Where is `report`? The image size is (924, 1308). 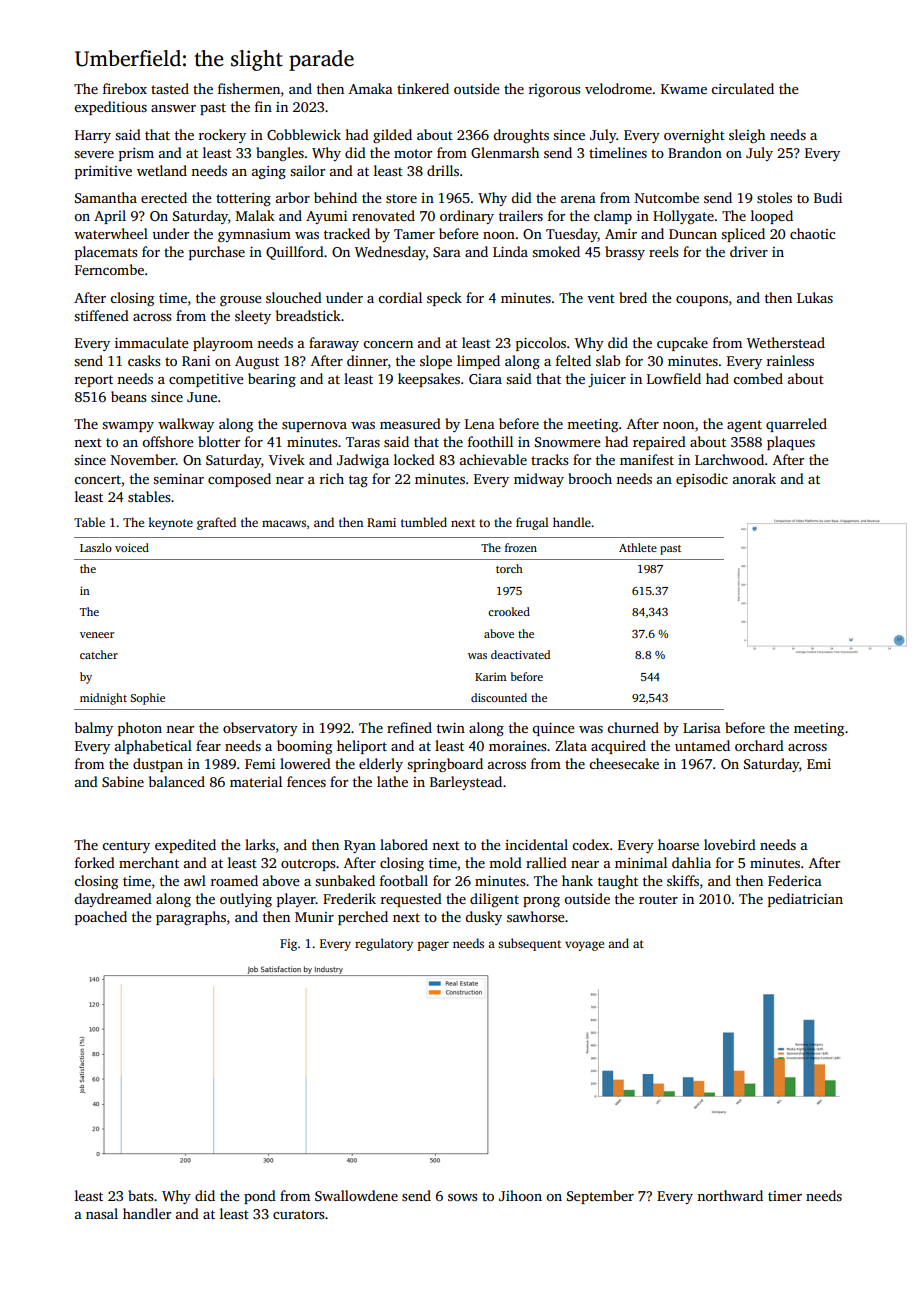 report is located at coordinates (94, 381).
